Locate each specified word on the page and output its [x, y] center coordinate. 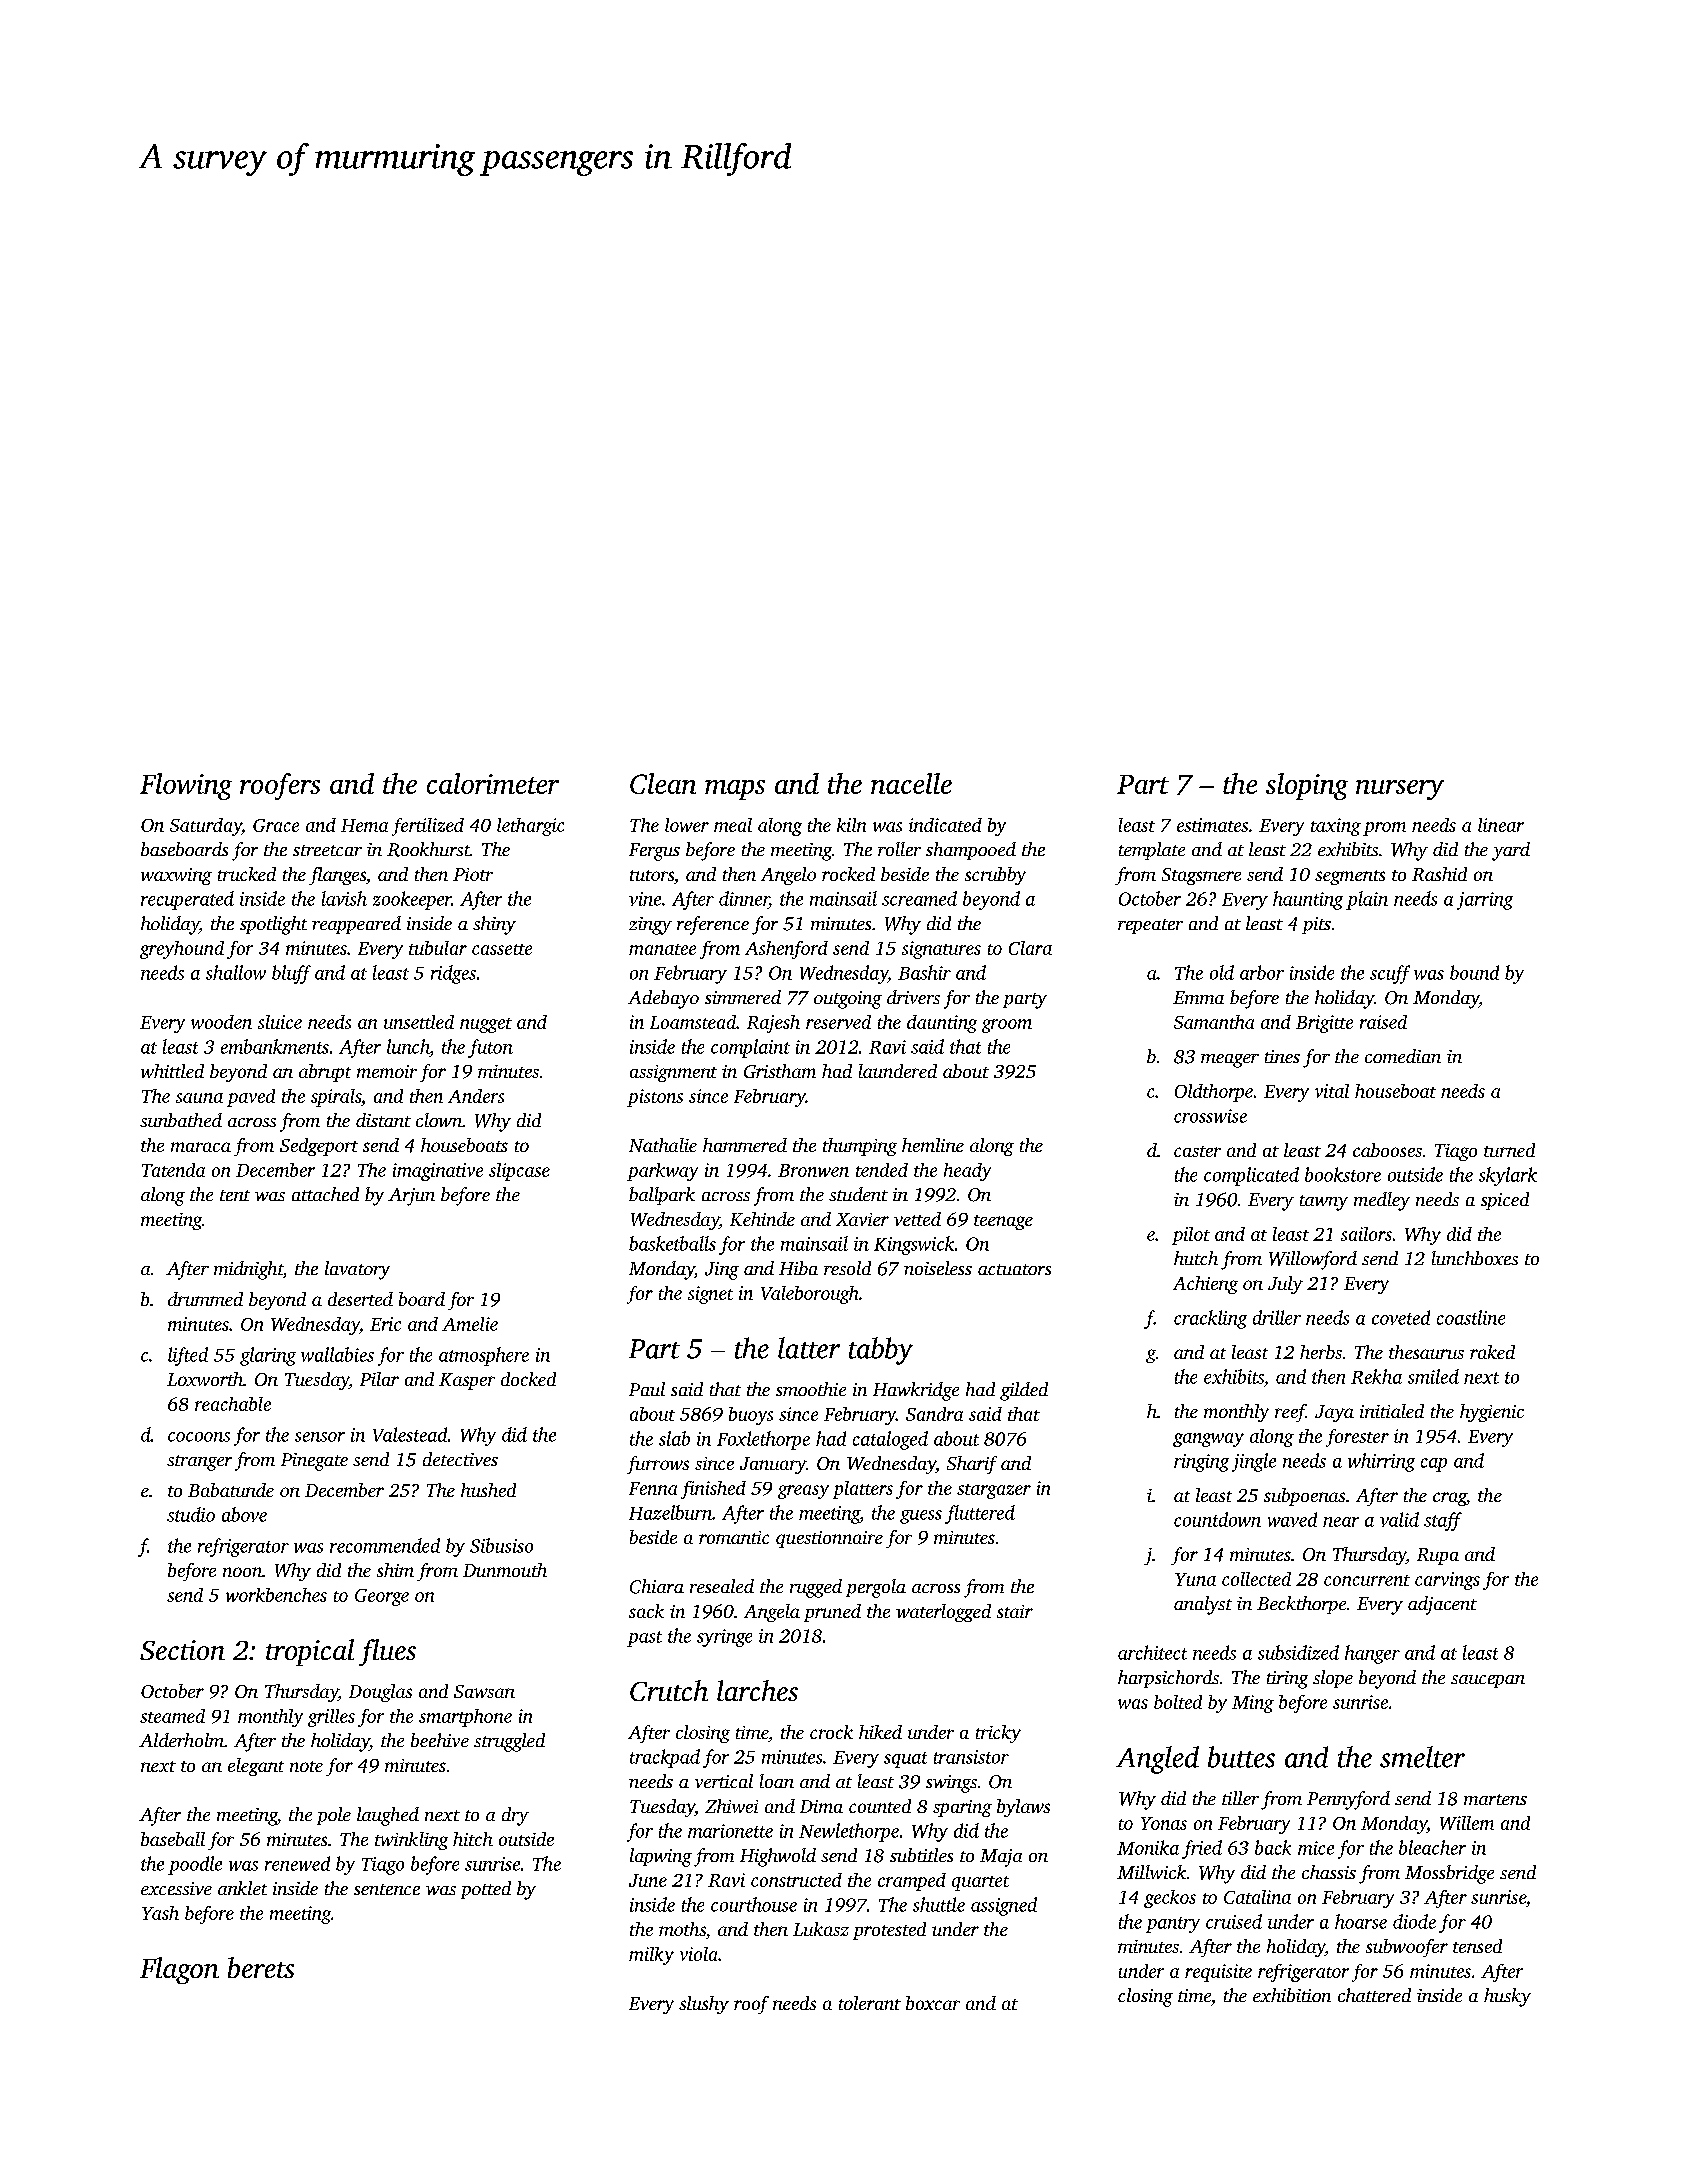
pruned [832, 1613]
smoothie [811, 1389]
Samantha [1214, 1022]
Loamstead [693, 1022]
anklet [242, 1888]
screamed [919, 898]
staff [1443, 1521]
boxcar [933, 2003]
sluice [280, 1022]
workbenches [276, 1595]
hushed [488, 1490]
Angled [1157, 1760]
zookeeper [412, 900]
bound [1474, 972]
